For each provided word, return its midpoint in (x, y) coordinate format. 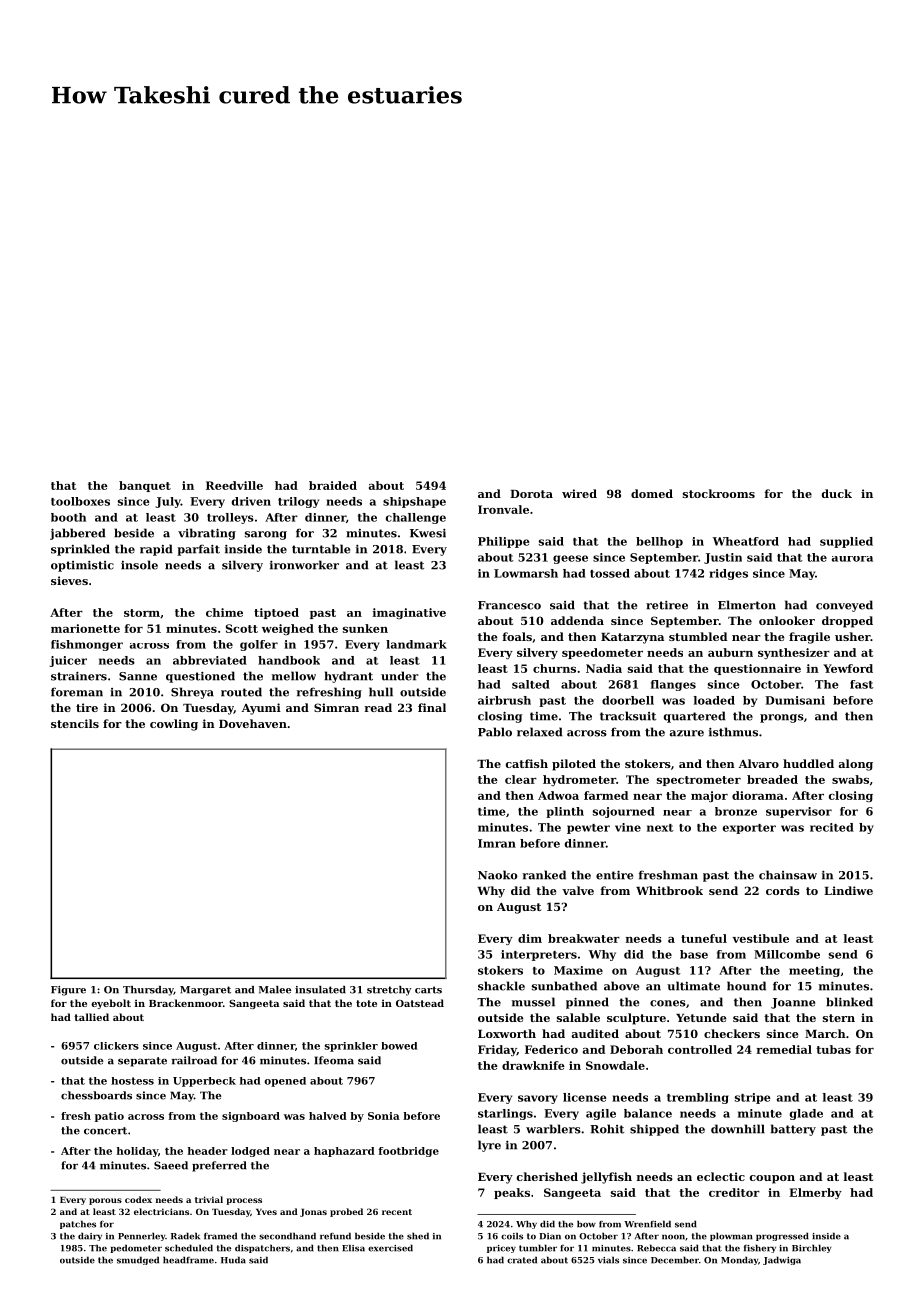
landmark (416, 644)
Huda (233, 1260)
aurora (852, 559)
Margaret (205, 991)
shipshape (414, 502)
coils (512, 1236)
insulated (320, 990)
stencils (75, 723)
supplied (846, 542)
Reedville (234, 485)
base (694, 954)
